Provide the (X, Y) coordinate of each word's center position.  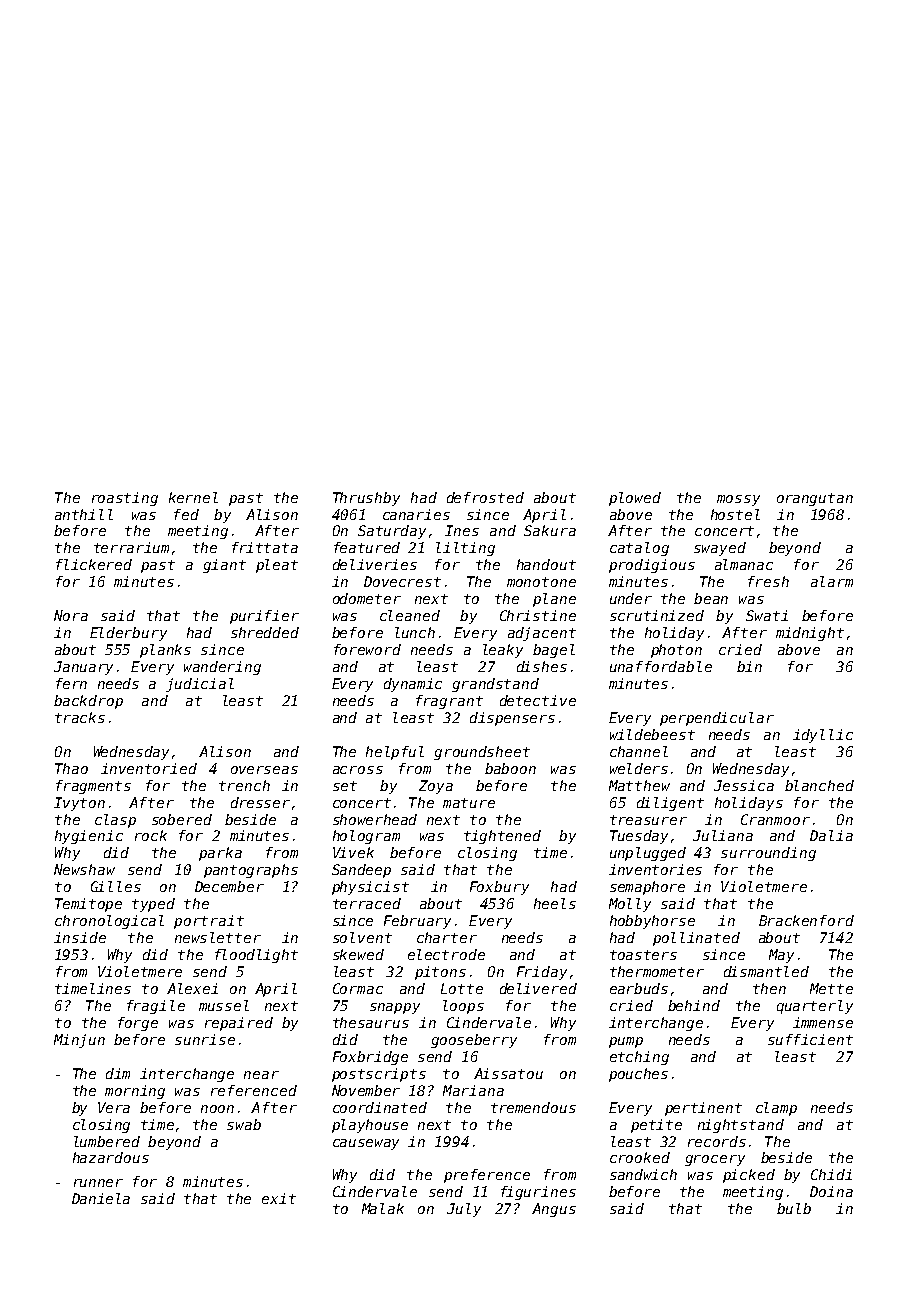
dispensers (512, 719)
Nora (71, 615)
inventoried (149, 768)
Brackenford (806, 920)
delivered (538, 988)
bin (749, 666)
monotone (541, 582)
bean (711, 598)
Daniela (101, 1198)
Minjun (79, 1041)
